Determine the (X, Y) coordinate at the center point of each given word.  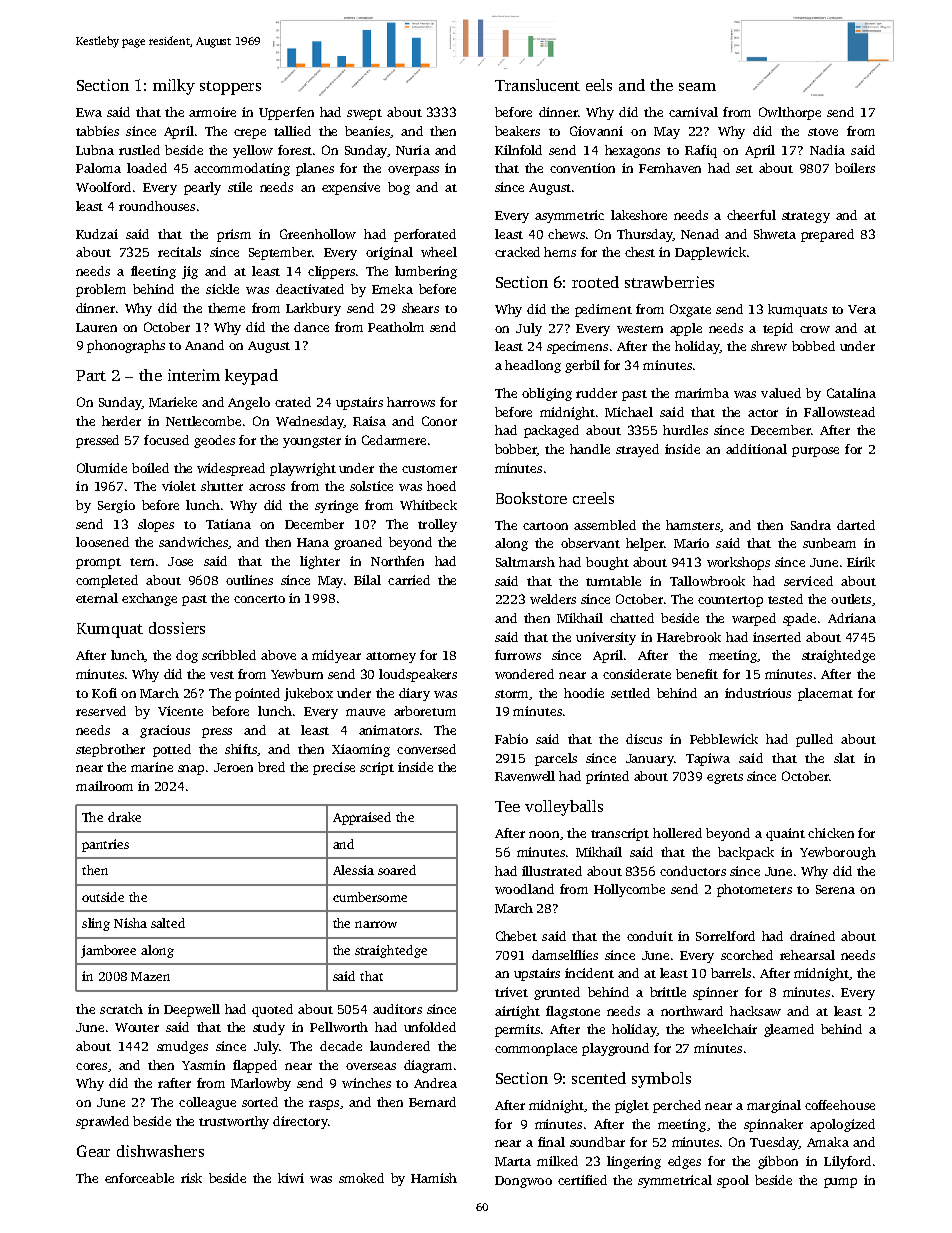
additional (756, 449)
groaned (358, 543)
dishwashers (160, 1151)
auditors (397, 1009)
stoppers (230, 88)
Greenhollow (318, 234)
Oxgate (690, 310)
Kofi (104, 693)
